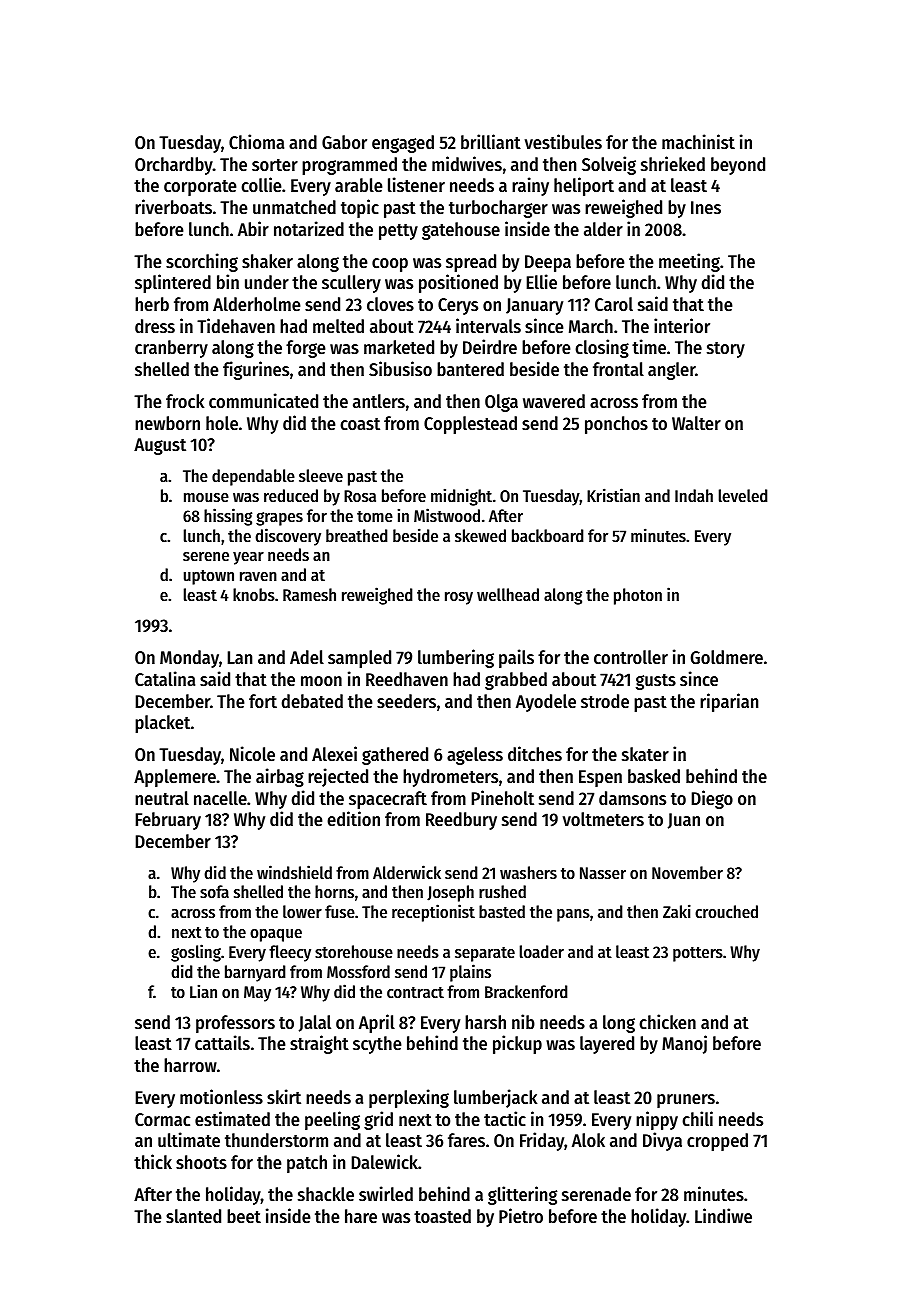 The height and width of the screenshot is (1316, 908). I want to click on Pietro, so click(521, 1215).
